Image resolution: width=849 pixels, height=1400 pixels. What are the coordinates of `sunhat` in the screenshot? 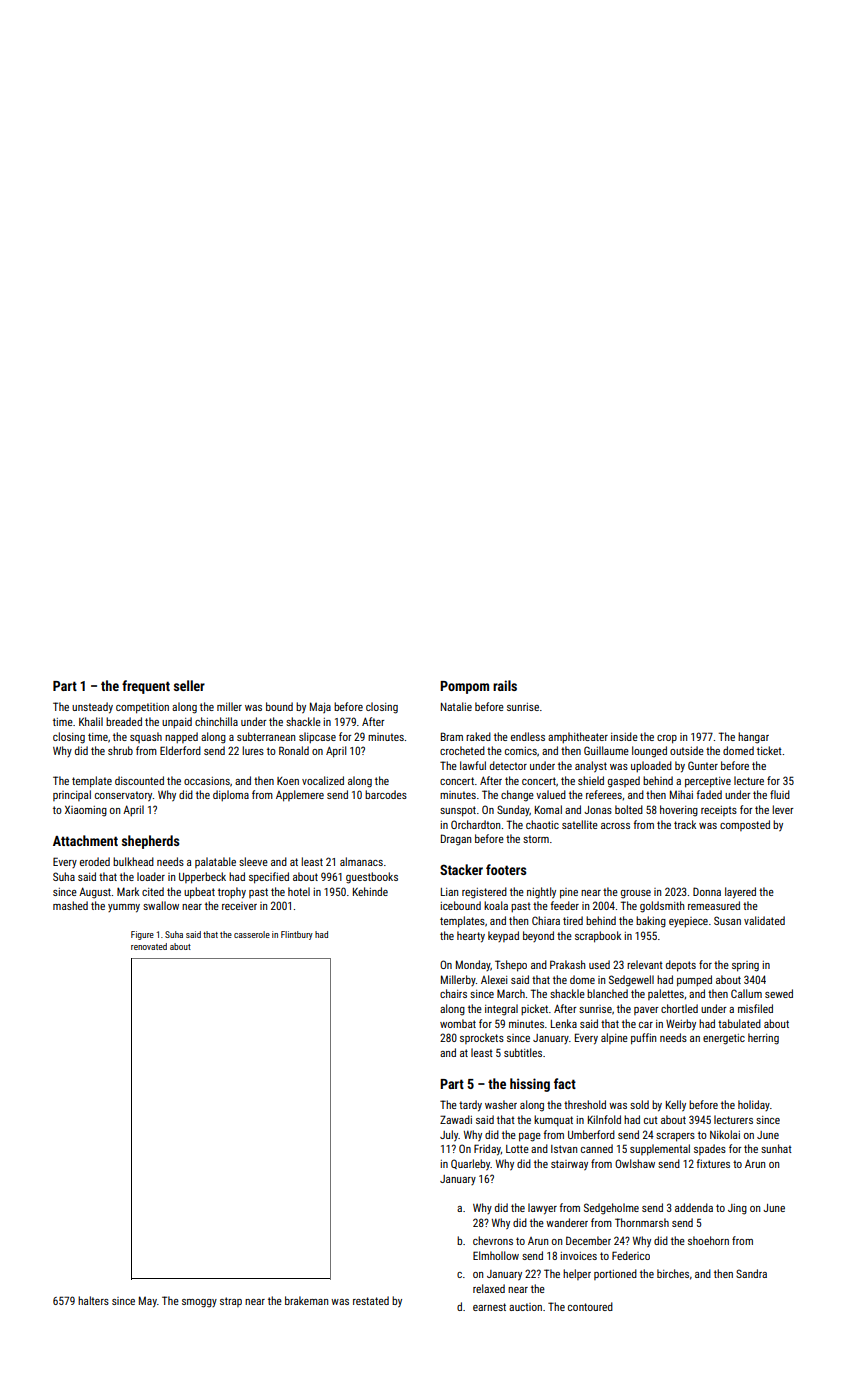 It's located at (776, 1148).
